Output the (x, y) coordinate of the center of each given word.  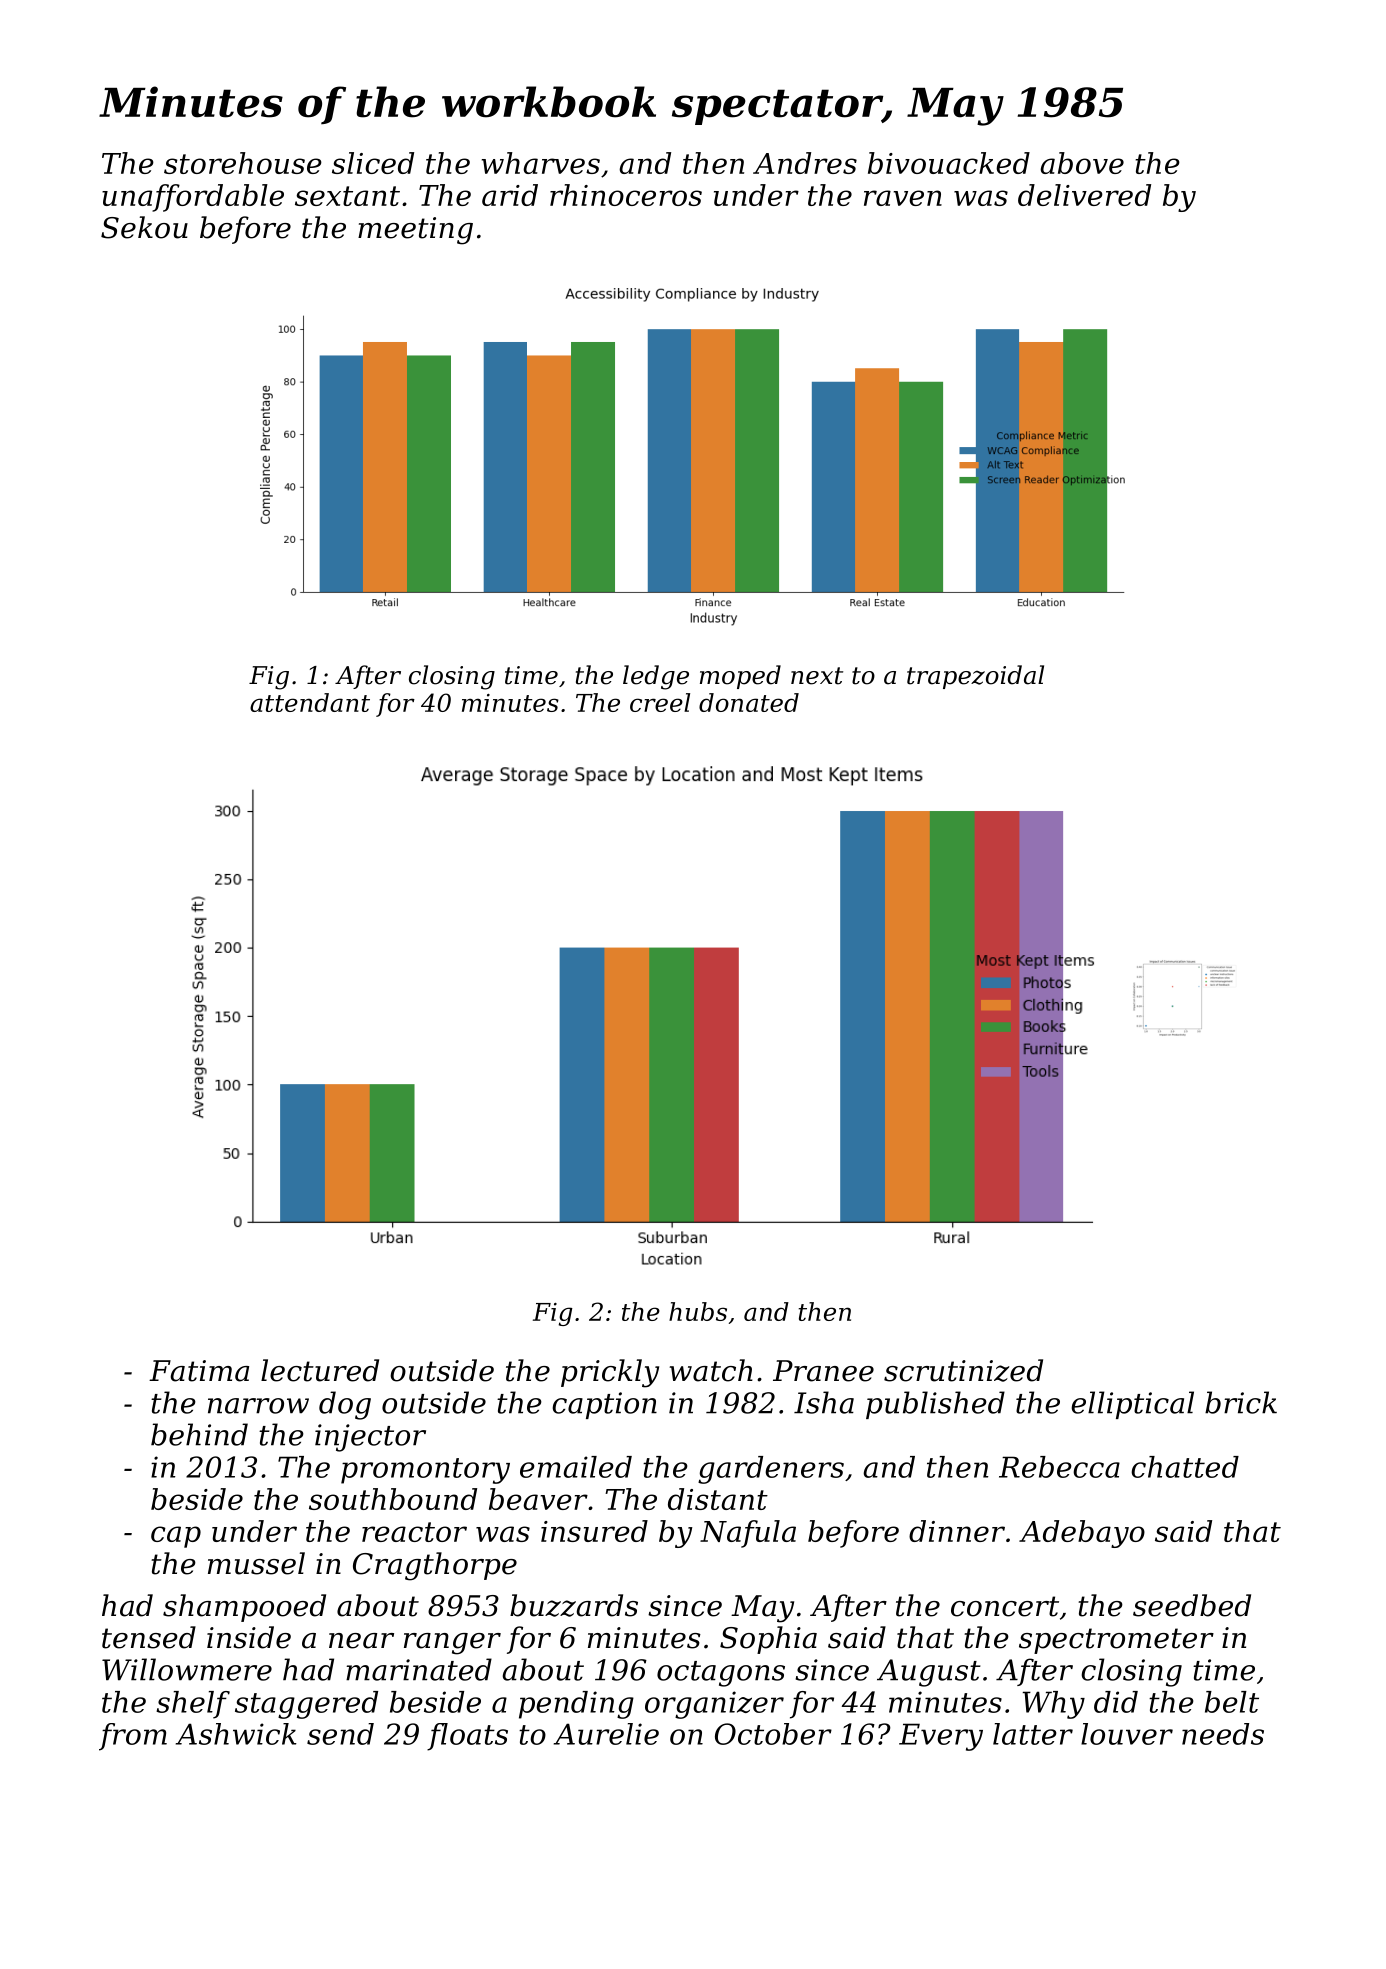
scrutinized (963, 1370)
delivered (1084, 195)
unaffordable (193, 198)
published (935, 1405)
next (817, 676)
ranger (452, 1644)
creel (660, 702)
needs (1223, 1734)
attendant (310, 702)
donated (749, 702)
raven (903, 198)
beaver (538, 1499)
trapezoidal (975, 677)
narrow (258, 1406)
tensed (149, 1637)
